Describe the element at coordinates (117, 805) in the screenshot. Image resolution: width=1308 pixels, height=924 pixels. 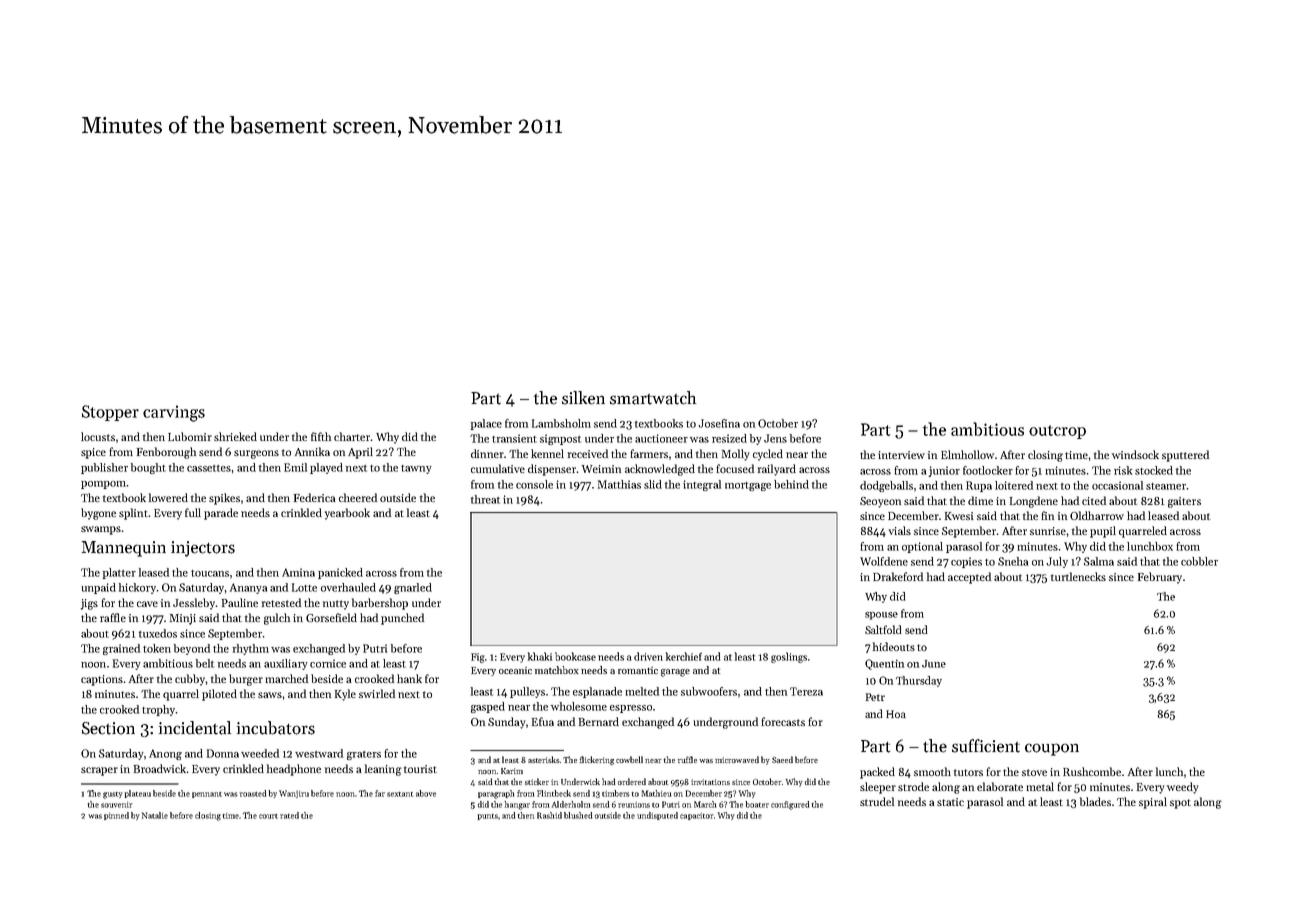
I see `souvenir` at that location.
